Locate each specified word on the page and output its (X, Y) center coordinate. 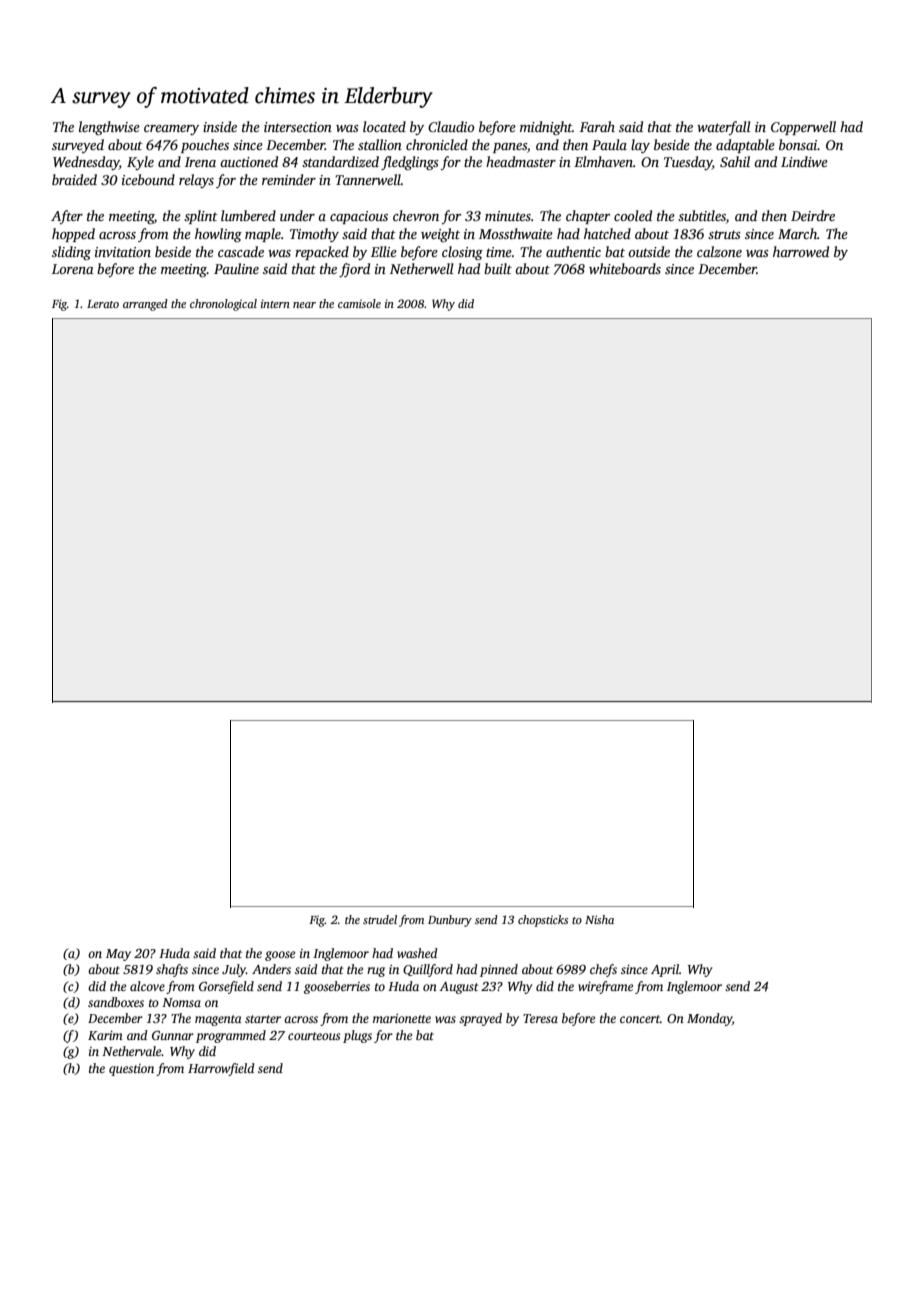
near (304, 305)
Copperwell (803, 128)
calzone (719, 251)
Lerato (103, 304)
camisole (359, 303)
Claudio (451, 126)
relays (196, 181)
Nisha (599, 919)
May (118, 955)
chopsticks (543, 921)
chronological (223, 305)
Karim (105, 1035)
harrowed (801, 251)
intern (275, 303)
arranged (145, 305)
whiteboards (625, 268)
